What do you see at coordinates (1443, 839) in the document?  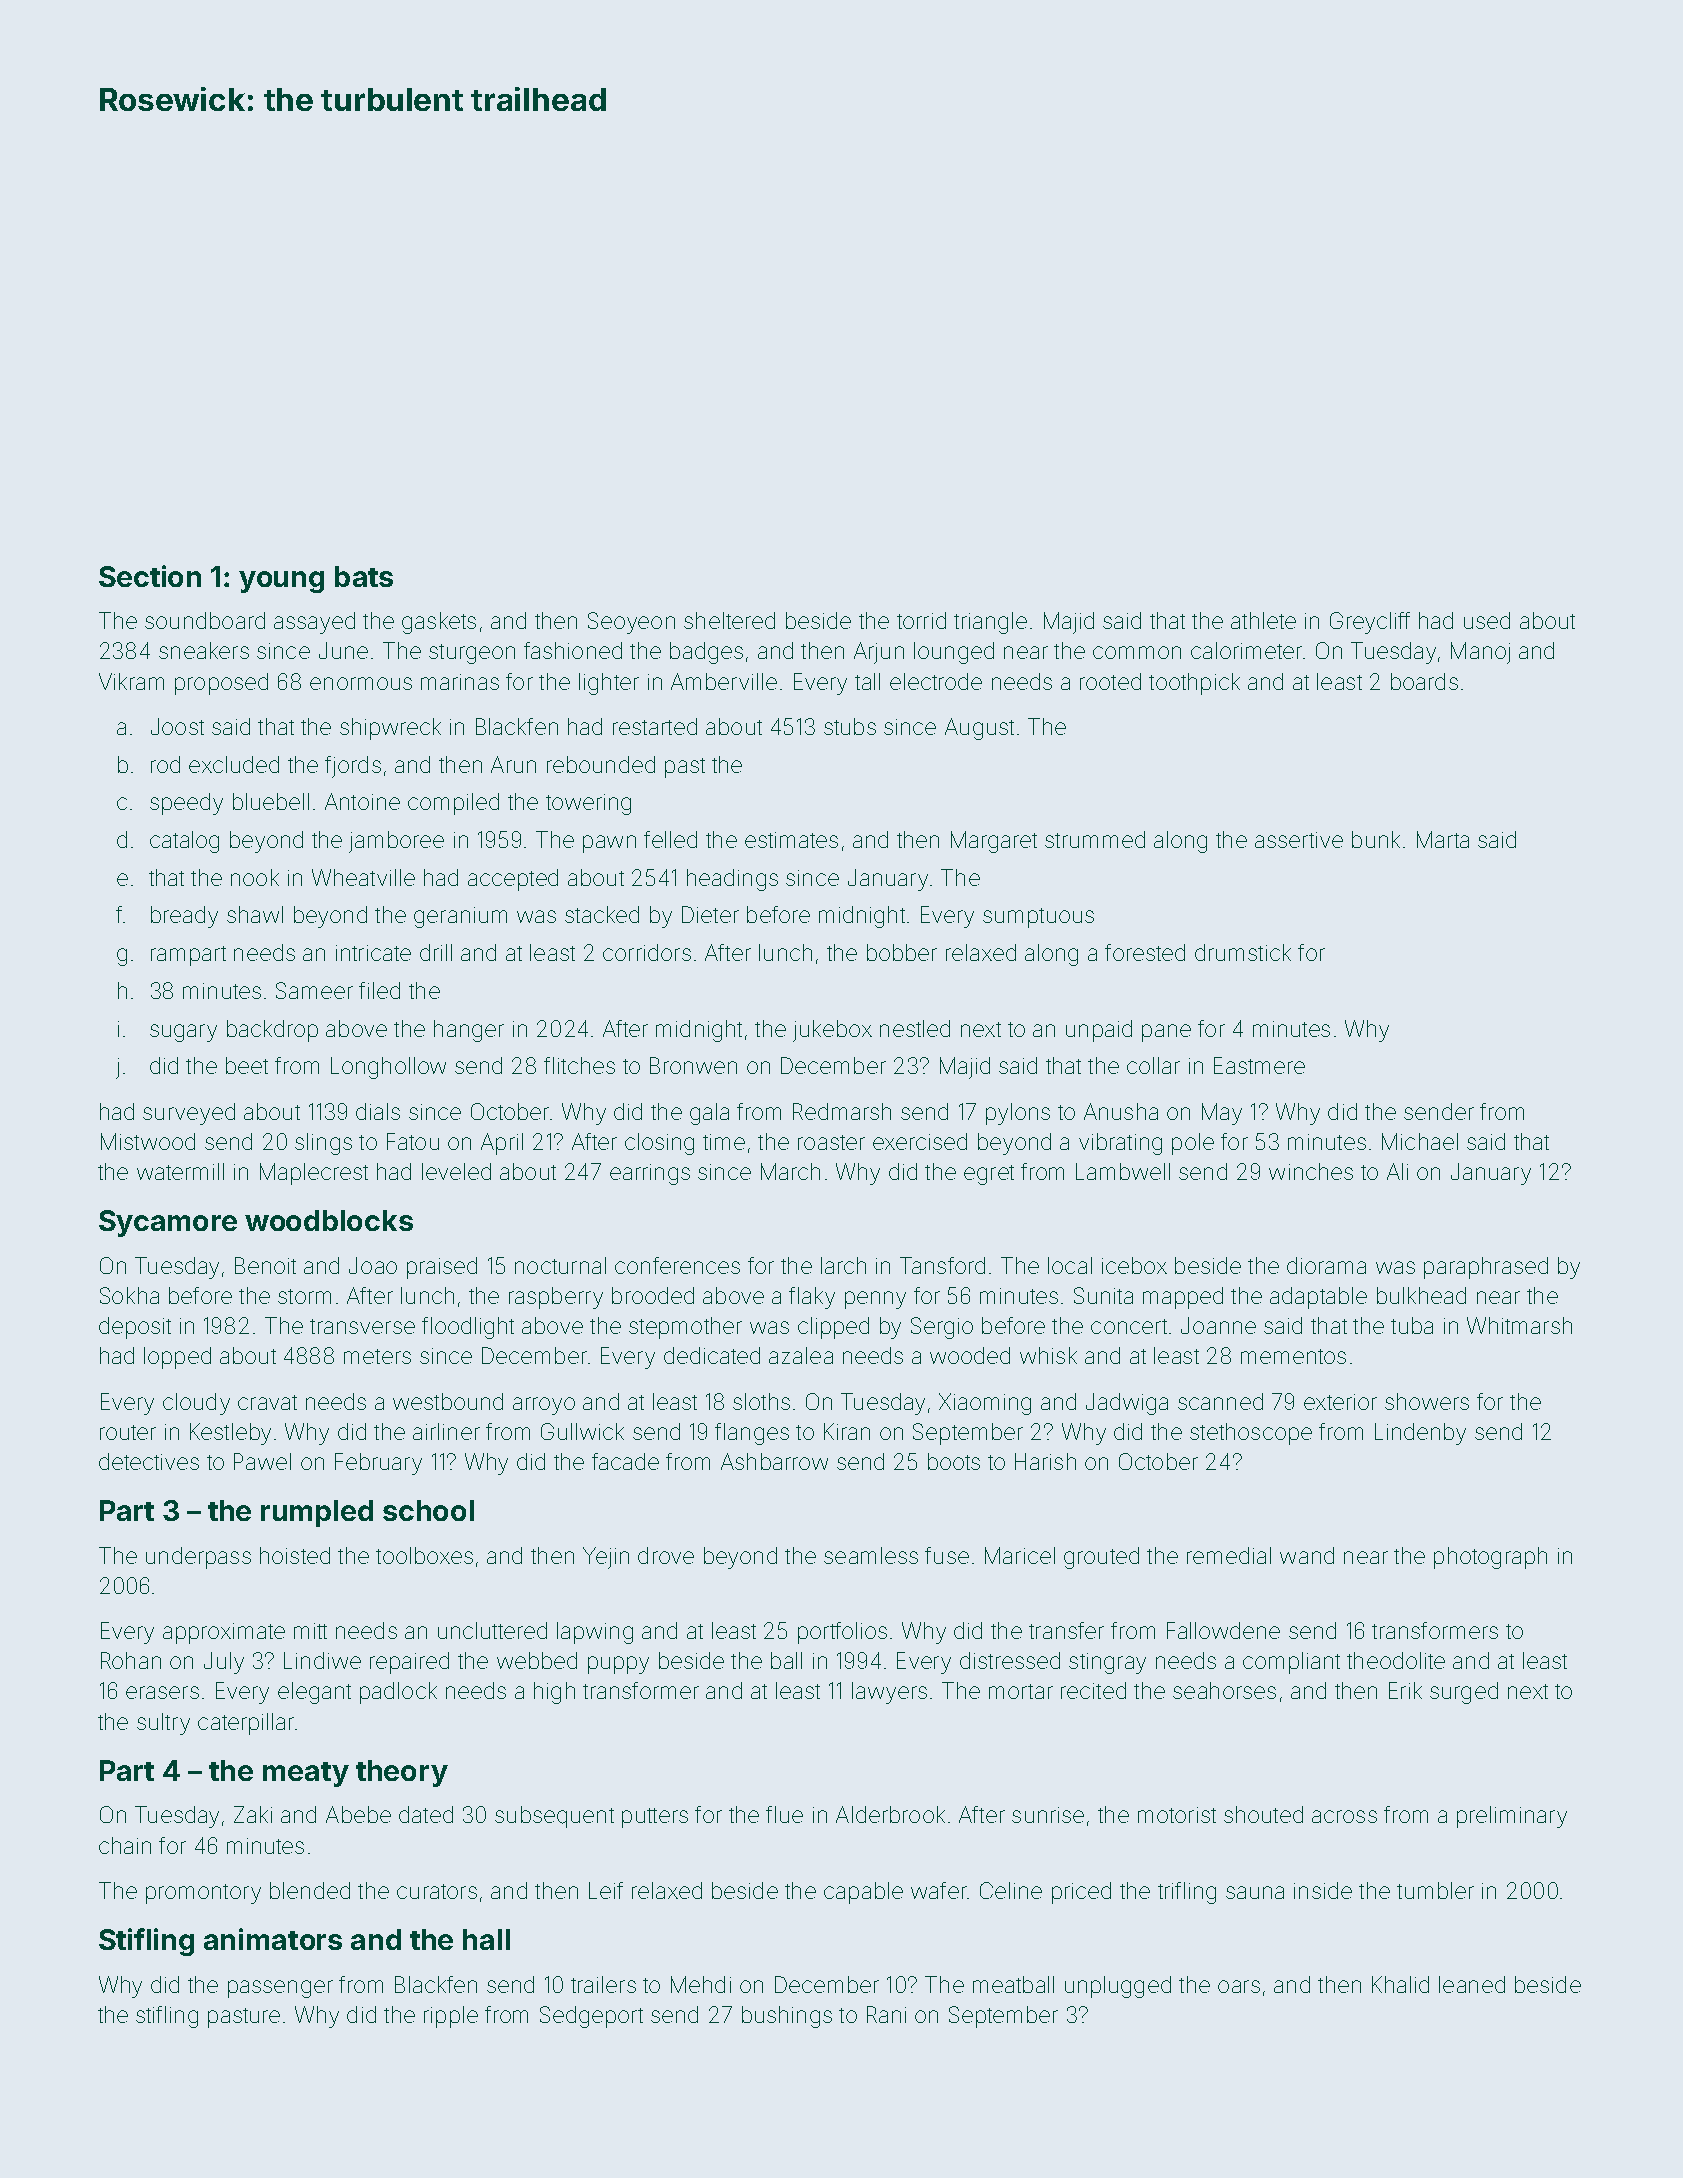 I see `Marta` at bounding box center [1443, 839].
